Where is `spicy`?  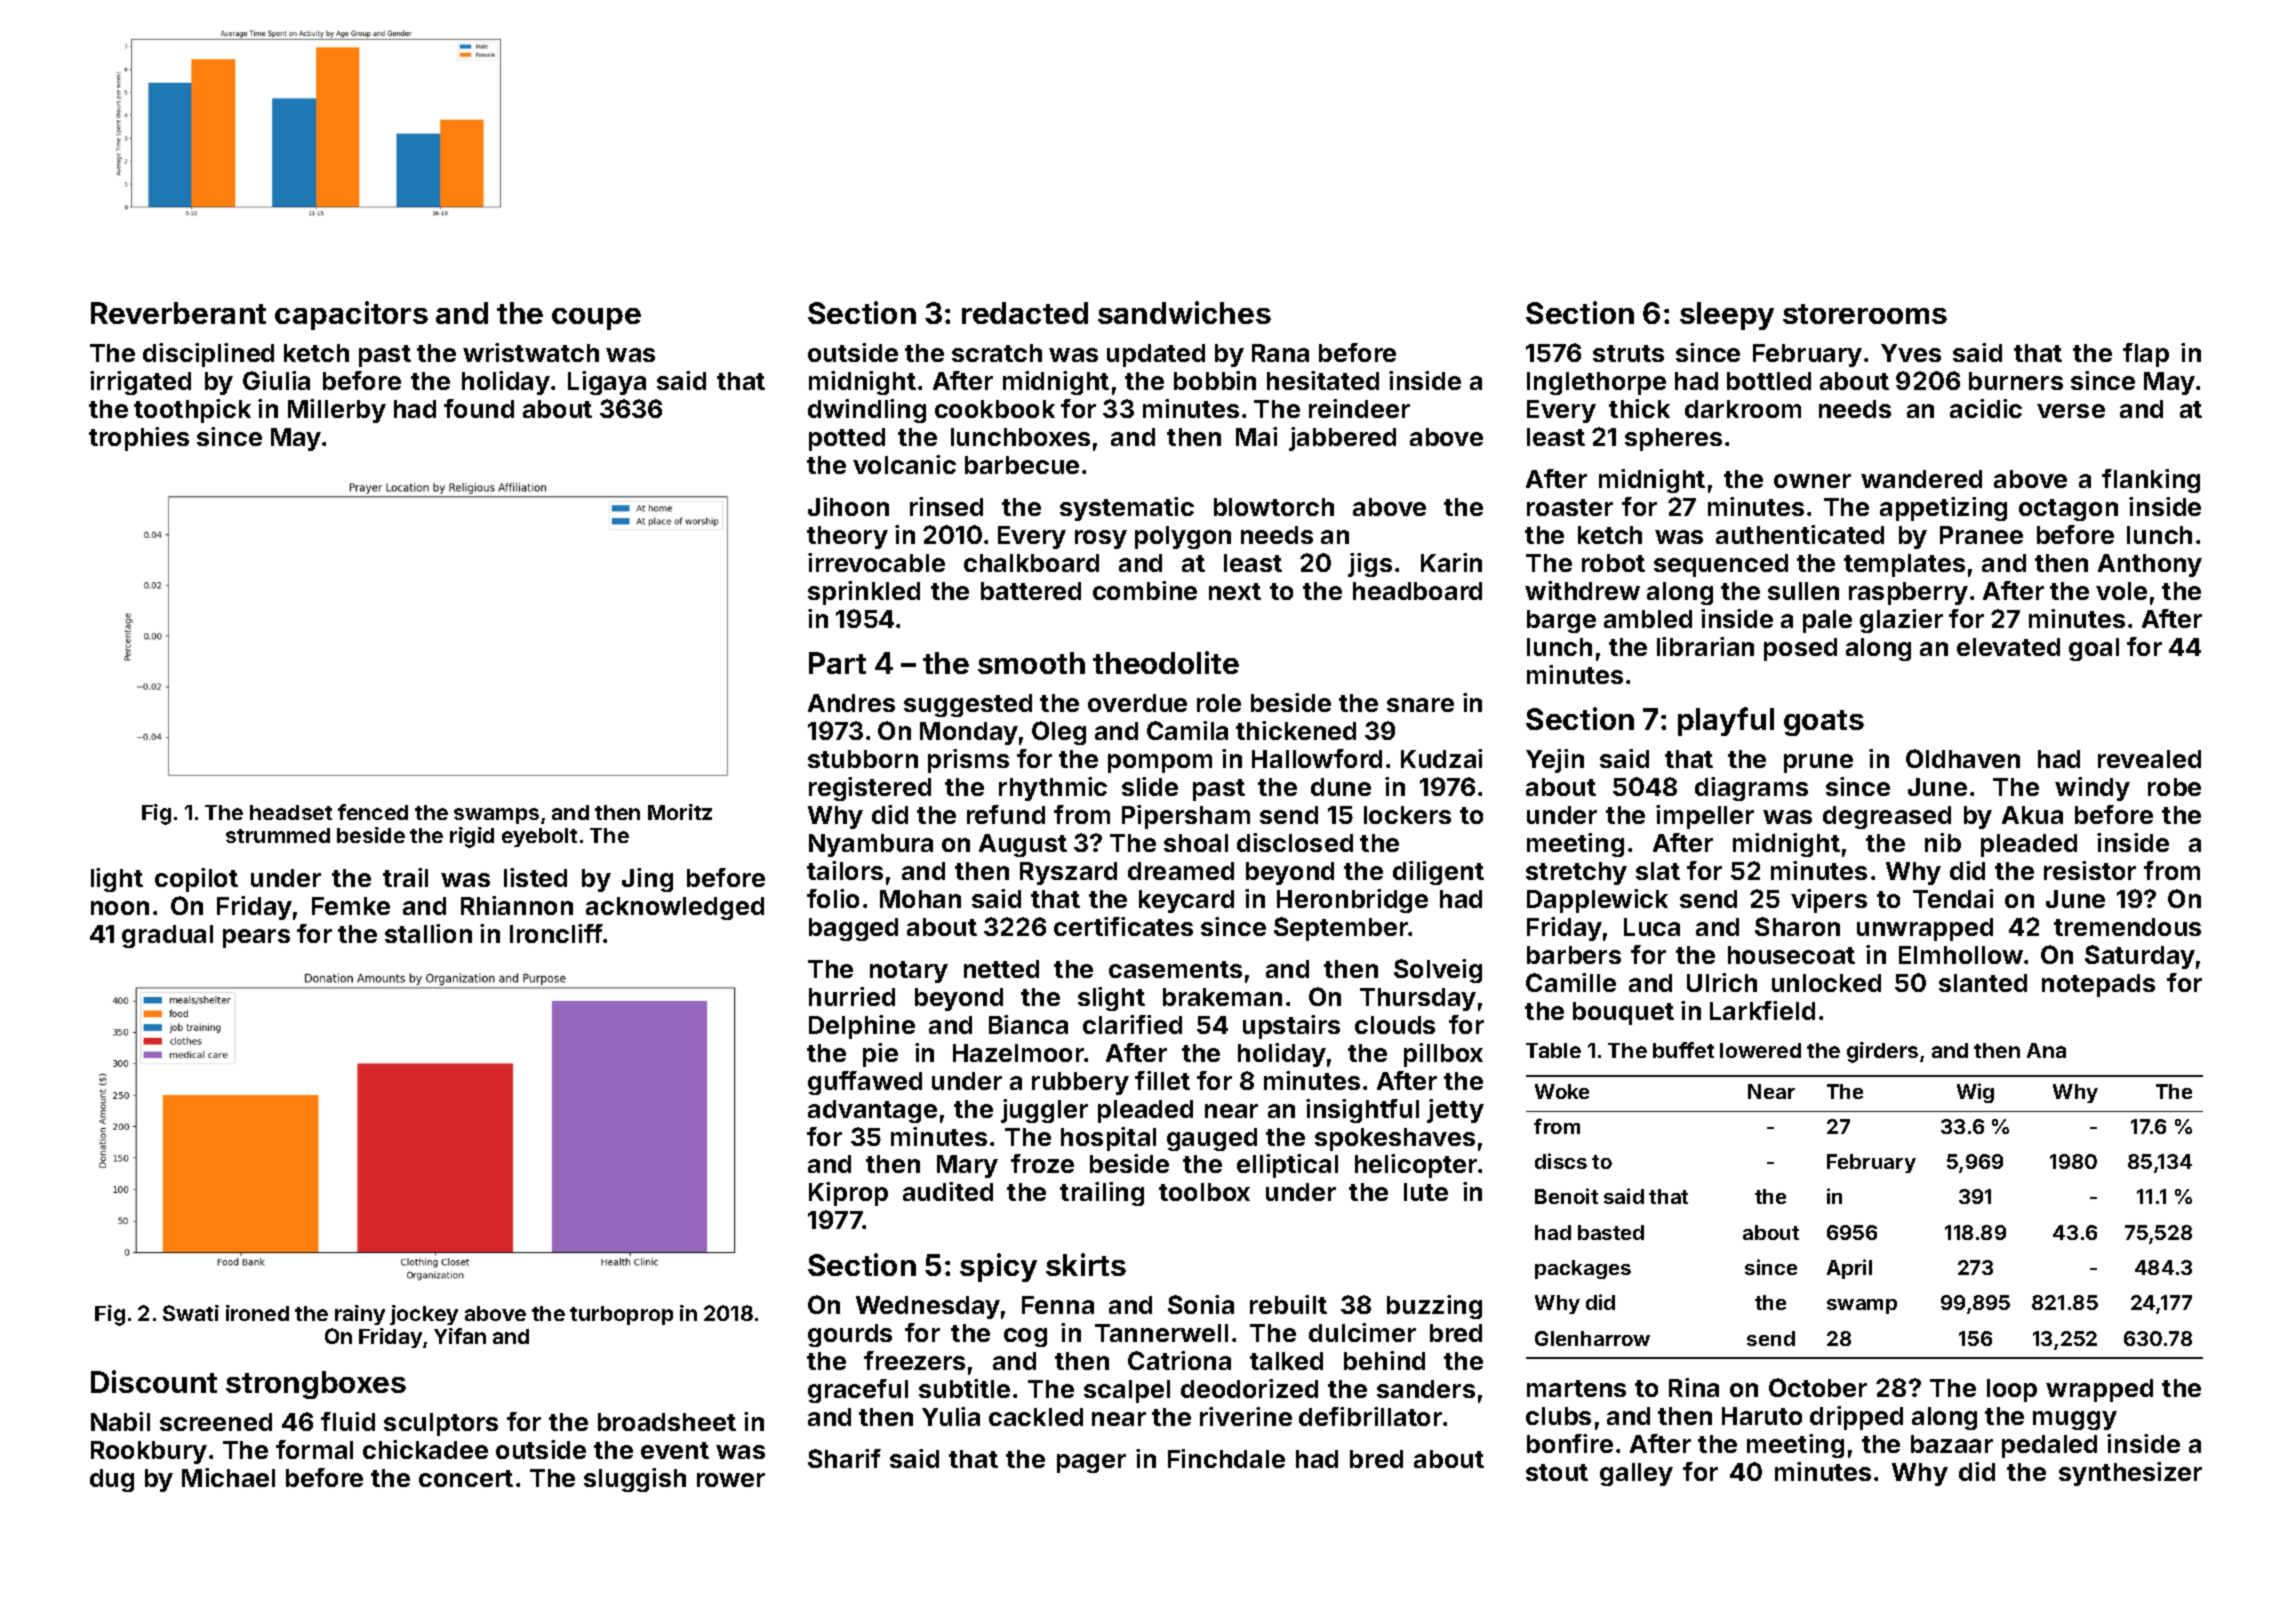
spicy is located at coordinates (998, 1267).
